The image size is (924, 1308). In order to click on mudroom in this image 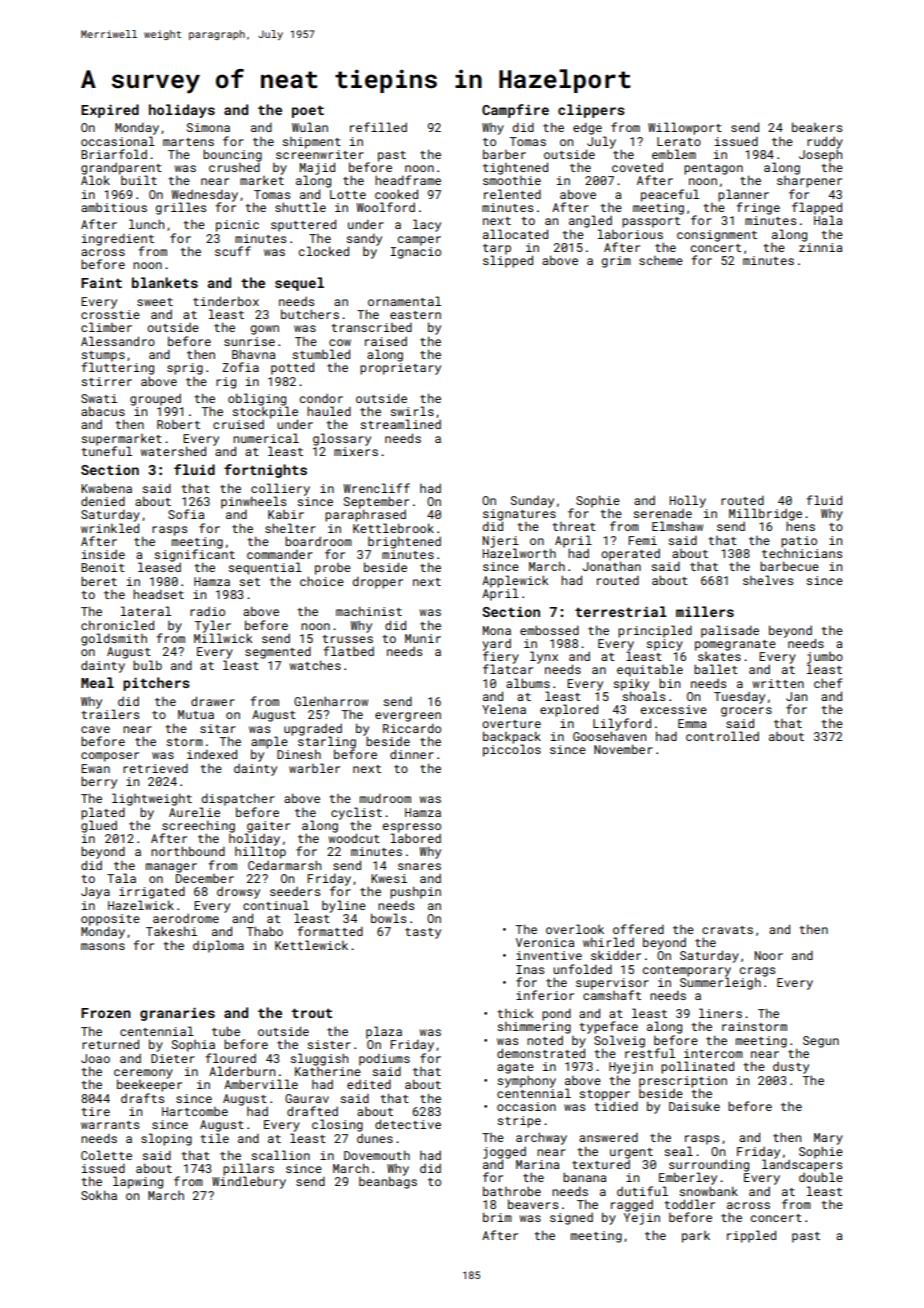, I will do `click(385, 798)`.
